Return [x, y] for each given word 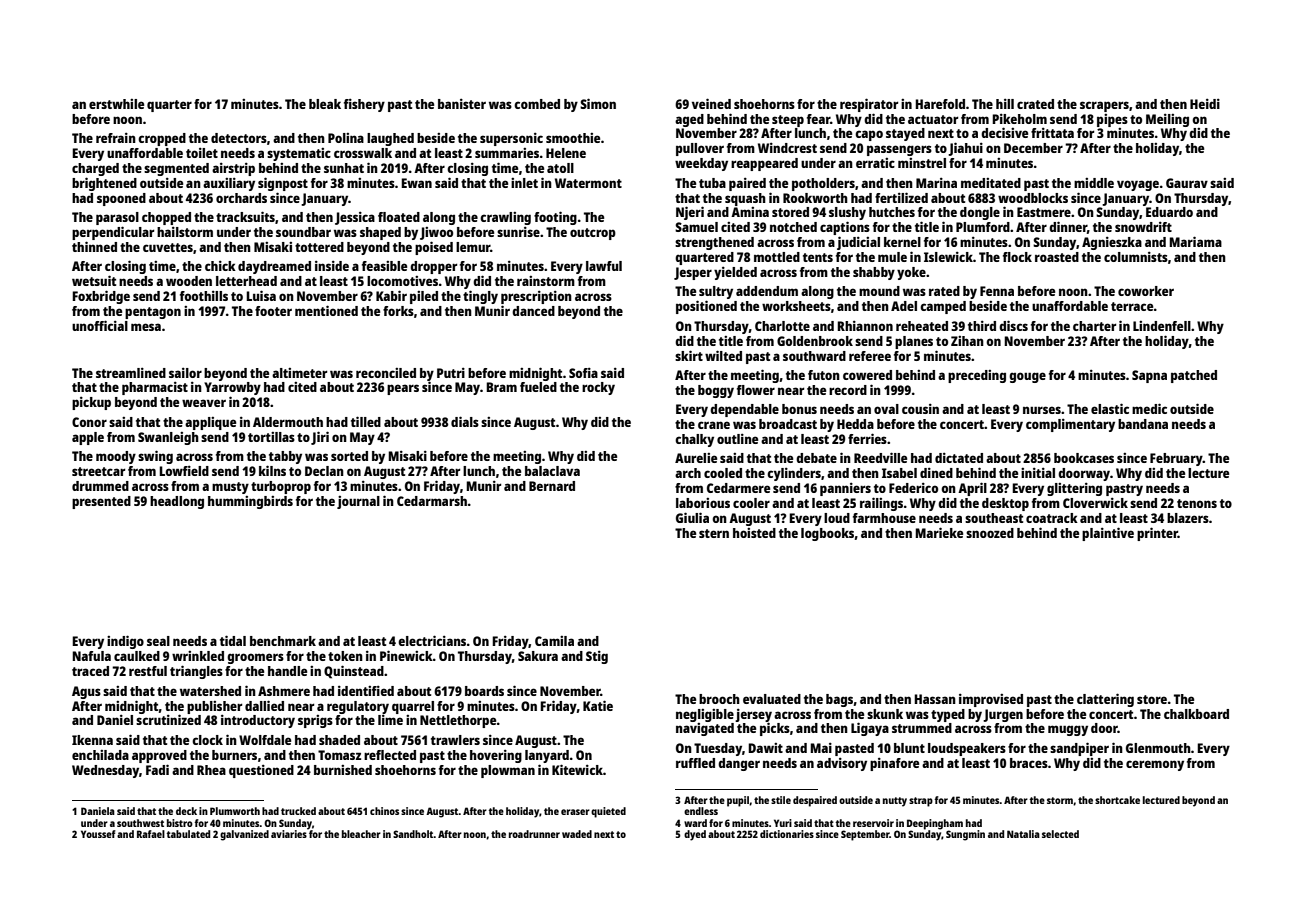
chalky [694, 440]
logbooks [827, 534]
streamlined [131, 373]
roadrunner [534, 834]
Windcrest [787, 148]
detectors [239, 138]
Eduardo [1169, 212]
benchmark [283, 641]
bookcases [1084, 458]
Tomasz [339, 755]
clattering [1105, 700]
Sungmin [965, 835]
